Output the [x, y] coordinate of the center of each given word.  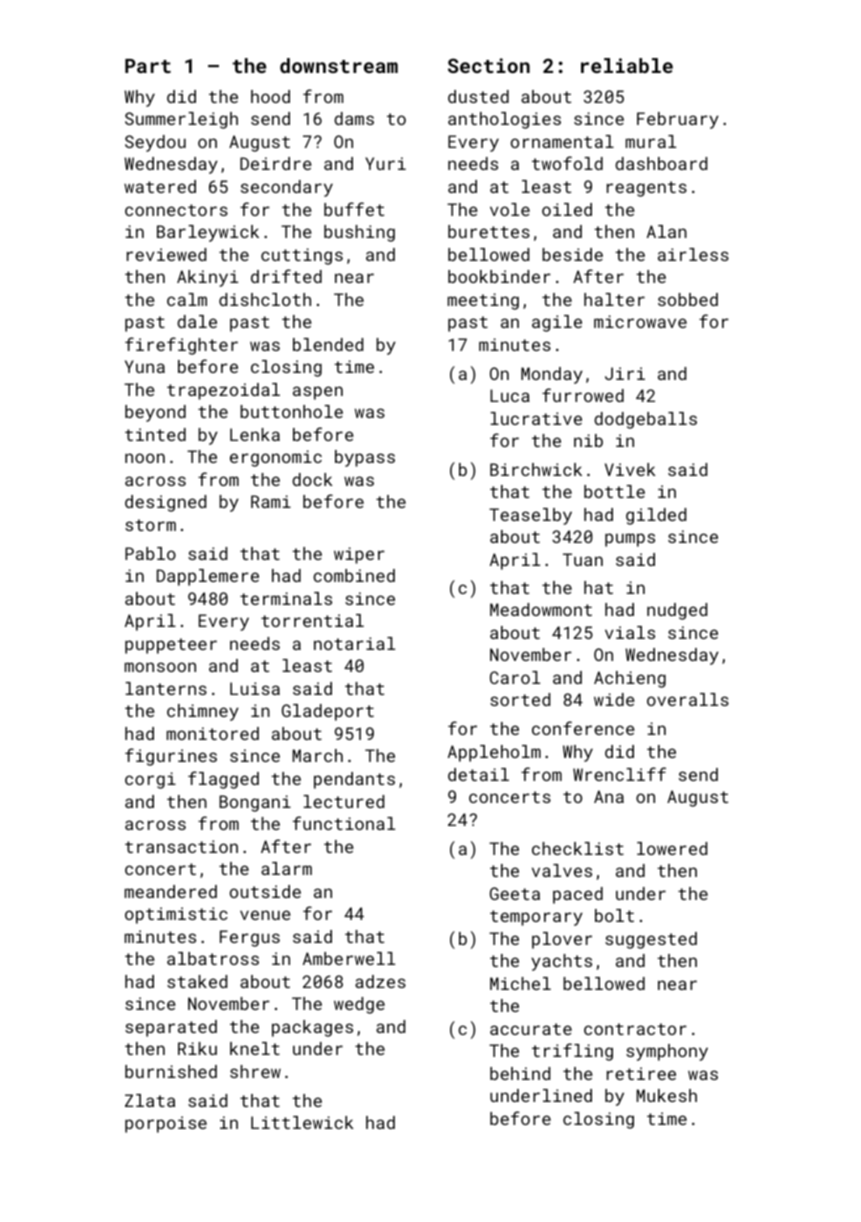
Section [489, 65]
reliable [627, 65]
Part [148, 66]
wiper [359, 555]
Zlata [150, 1100]
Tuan [583, 559]
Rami [271, 501]
